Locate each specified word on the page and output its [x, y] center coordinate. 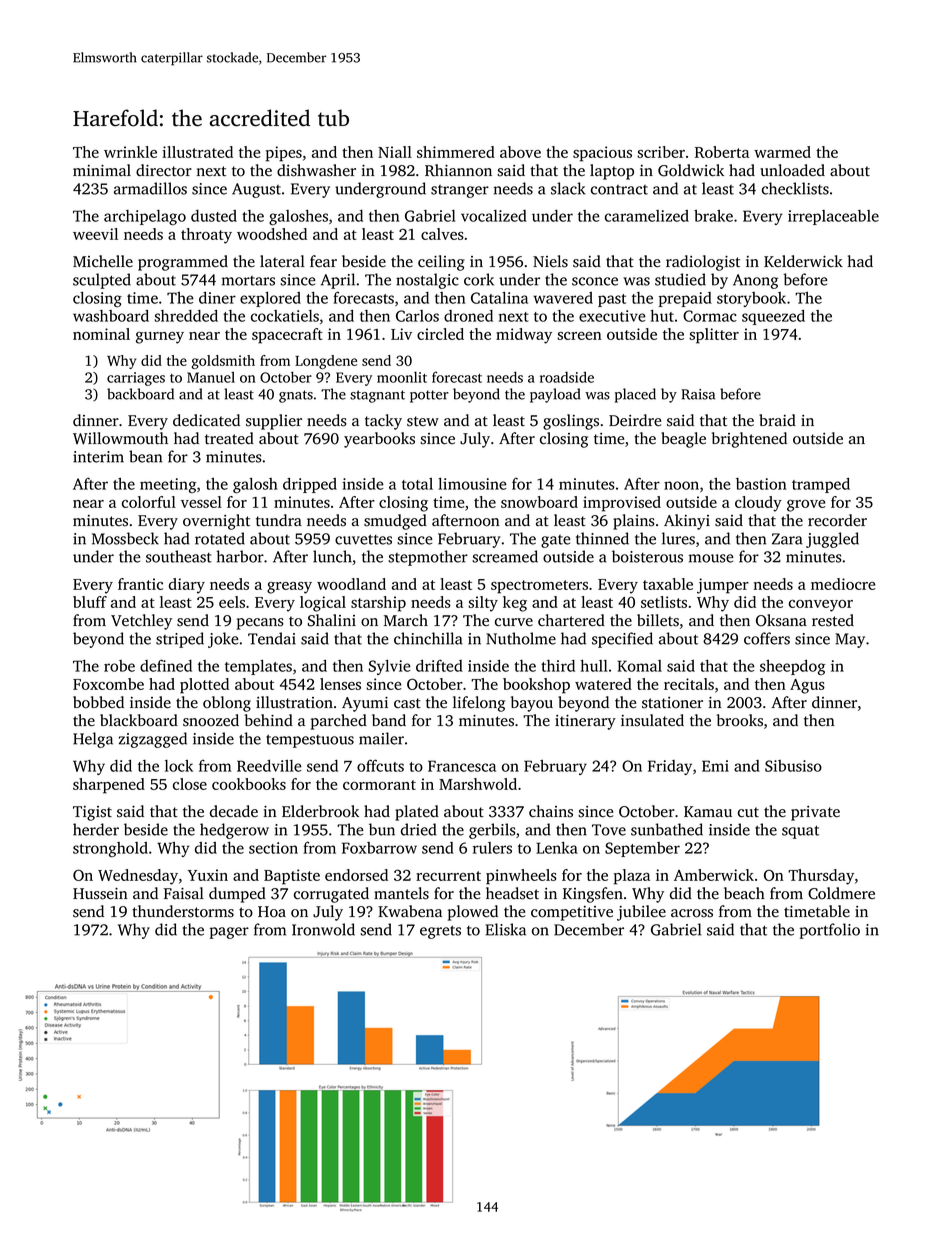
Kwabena [410, 911]
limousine [472, 484]
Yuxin [208, 875]
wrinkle [130, 152]
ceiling [441, 263]
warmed [782, 152]
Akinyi [687, 522]
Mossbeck [125, 538]
